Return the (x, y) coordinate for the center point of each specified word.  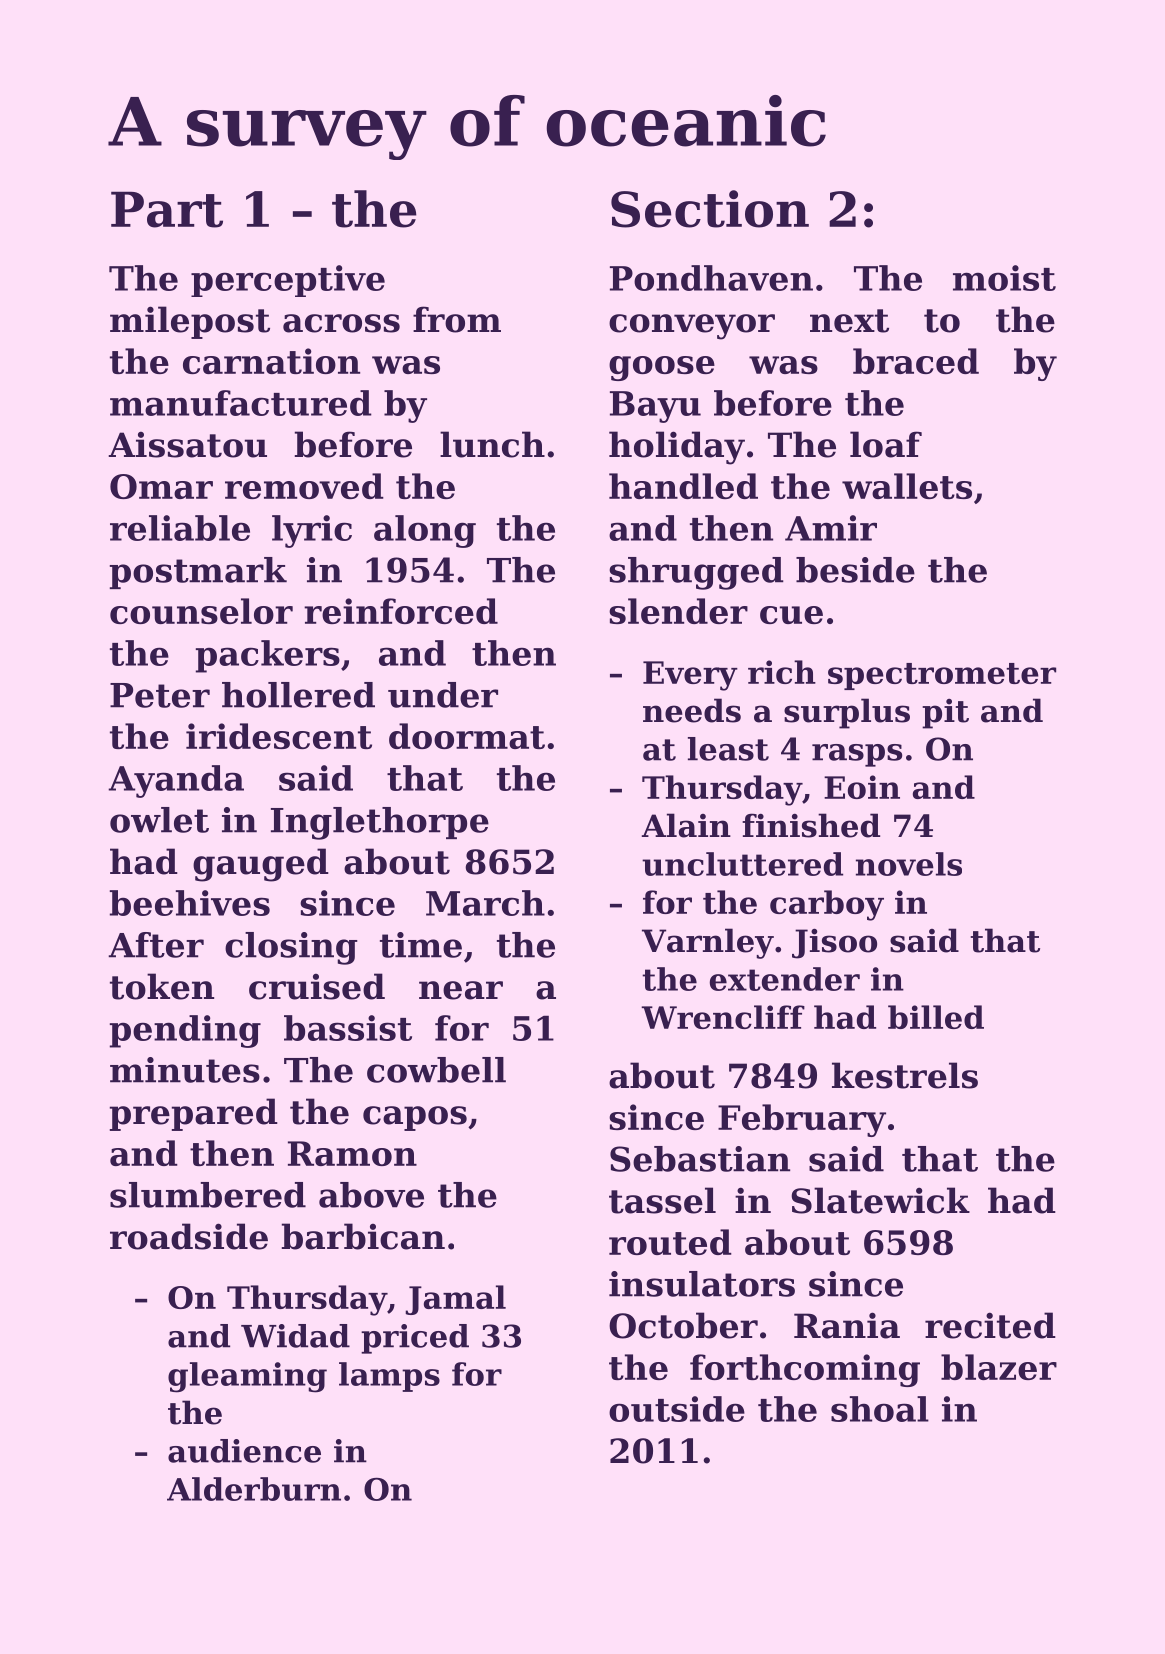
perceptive (288, 281)
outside (677, 1409)
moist (1004, 278)
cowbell (436, 1070)
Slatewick (880, 1200)
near (461, 990)
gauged (261, 865)
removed (304, 486)
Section (710, 209)
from (457, 319)
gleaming (247, 1377)
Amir (831, 528)
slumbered (208, 1195)
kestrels (905, 1075)
